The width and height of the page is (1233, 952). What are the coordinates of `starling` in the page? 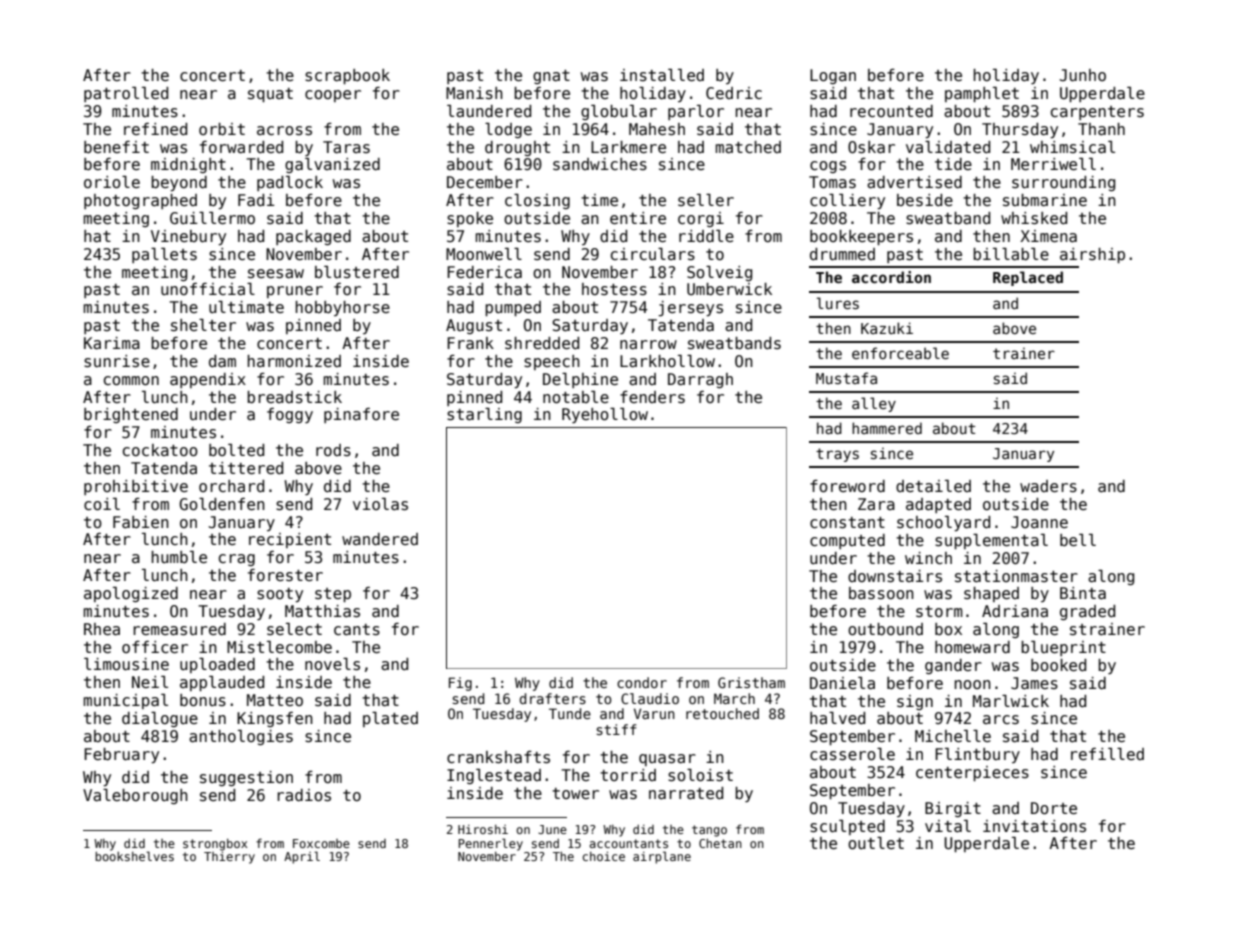 It's located at (484, 415).
